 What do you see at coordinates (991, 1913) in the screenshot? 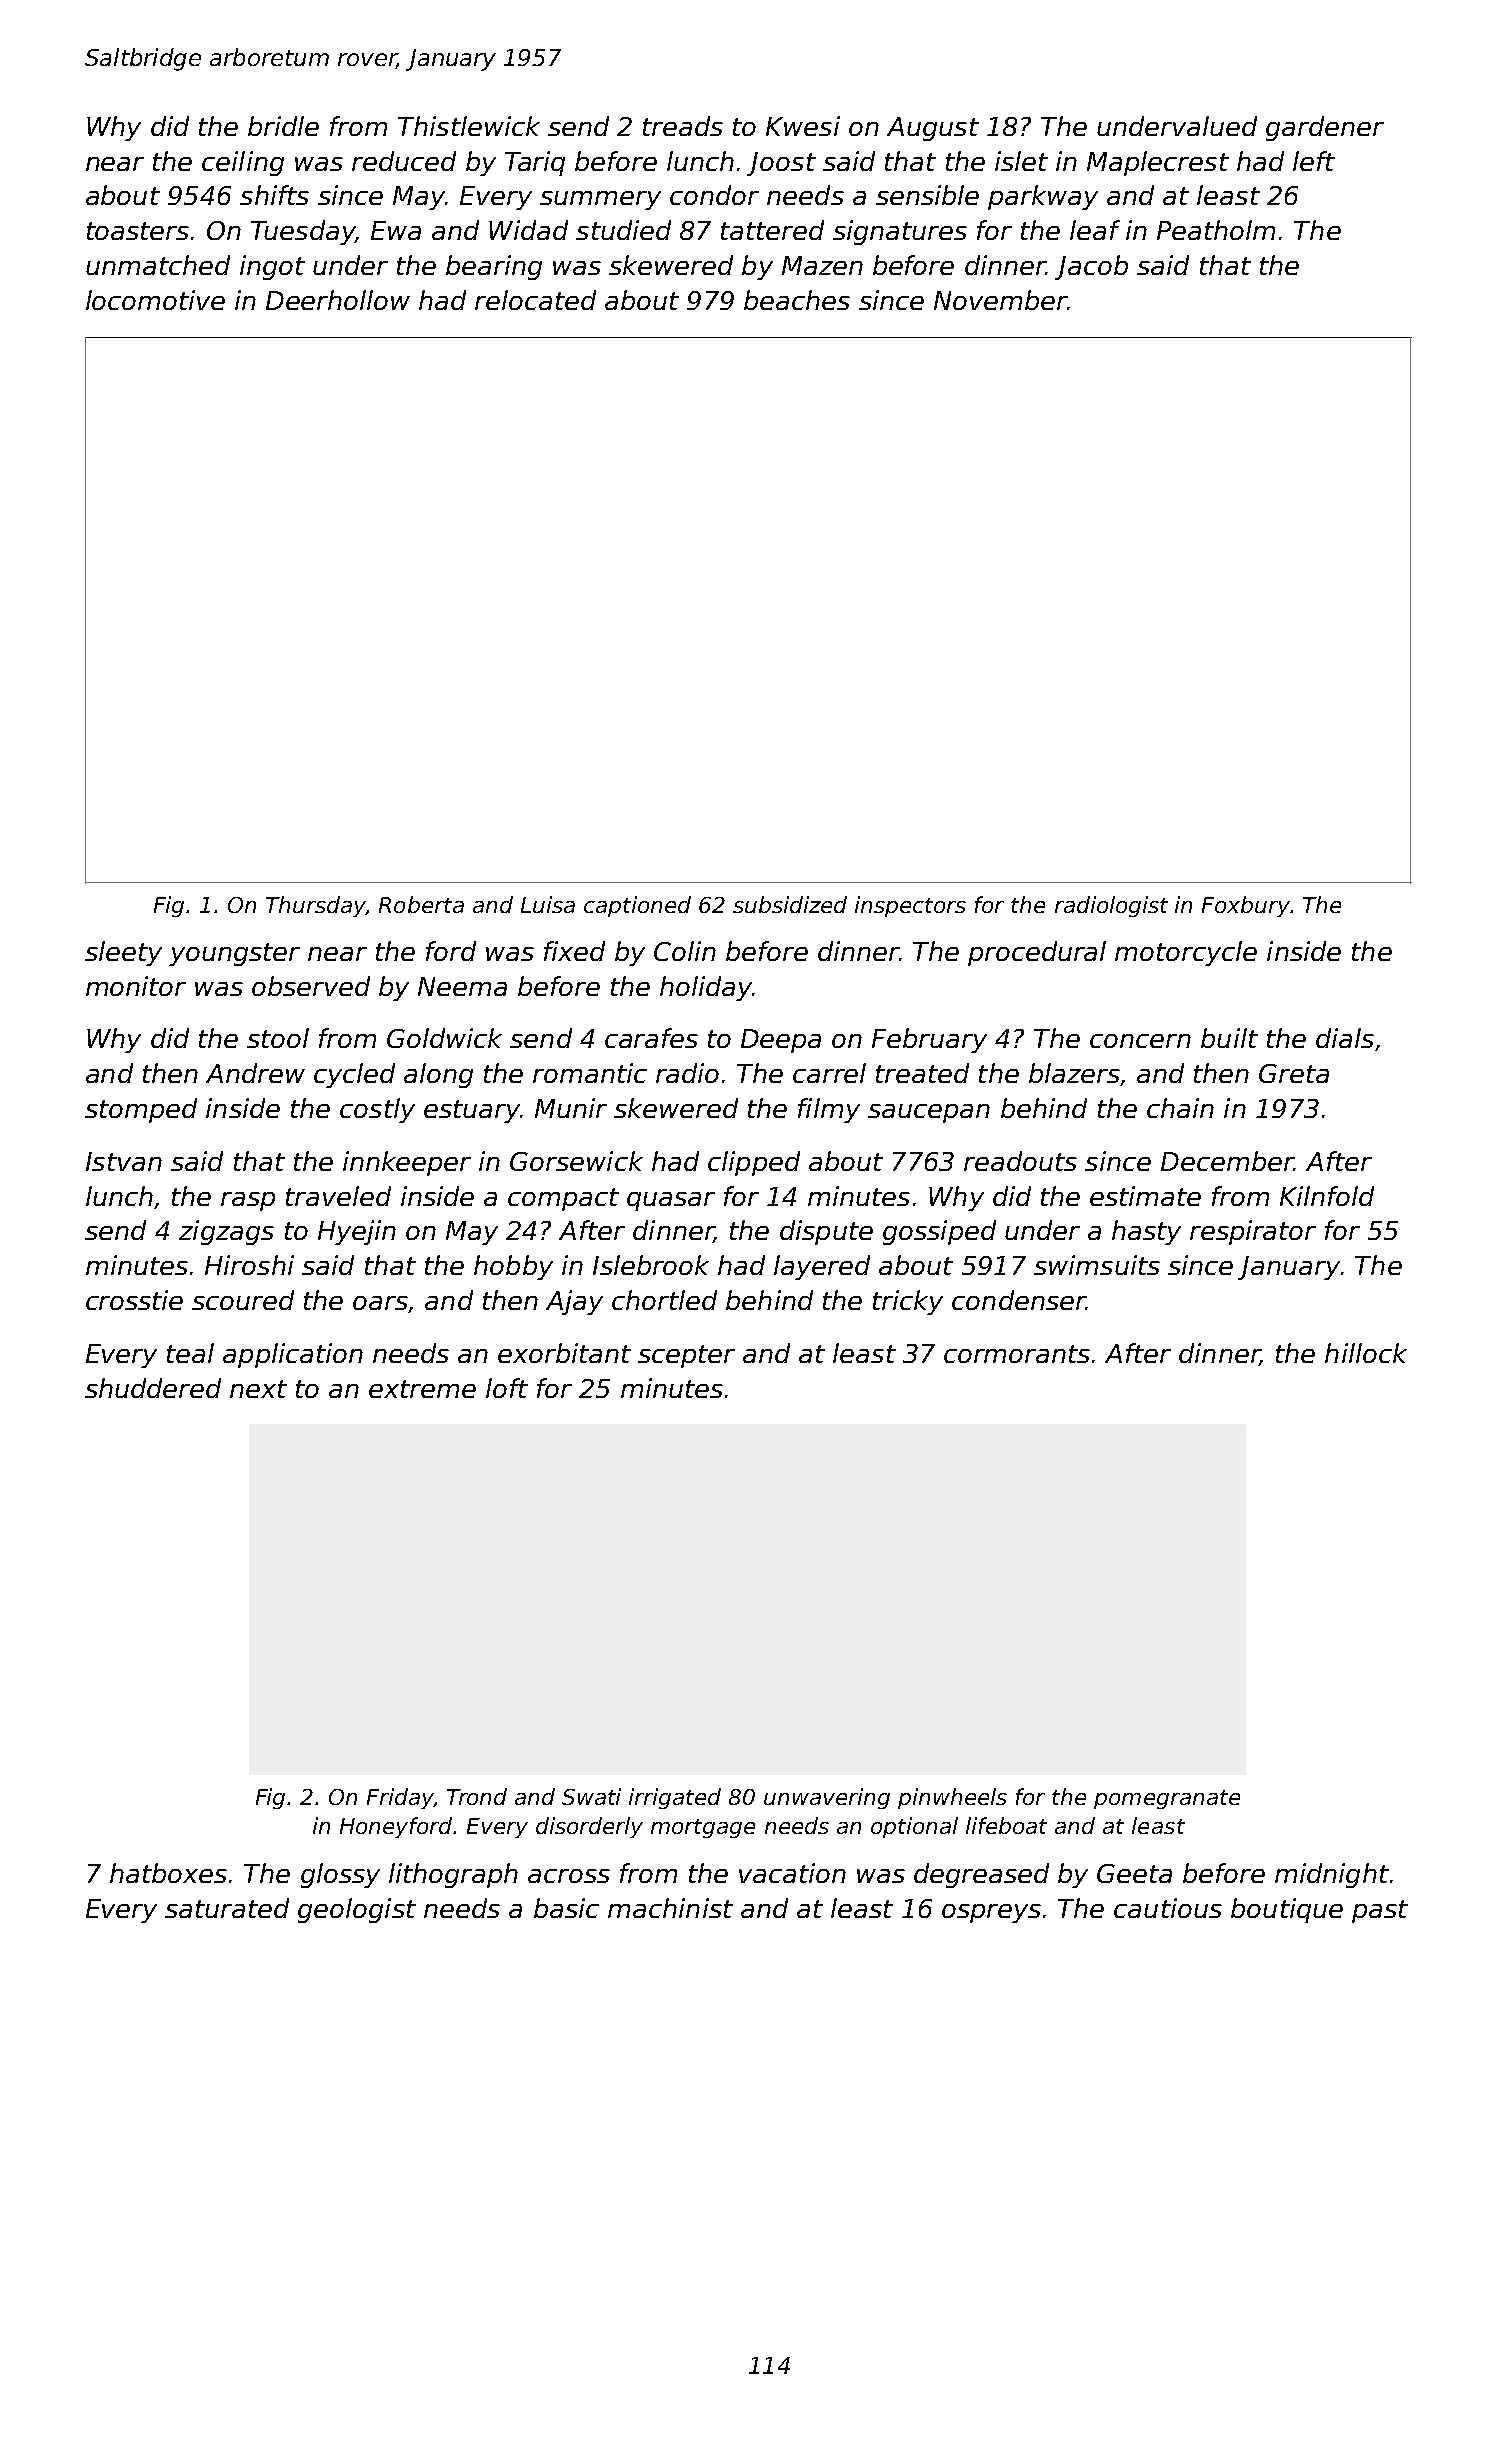
I see `ospreys` at bounding box center [991, 1913].
